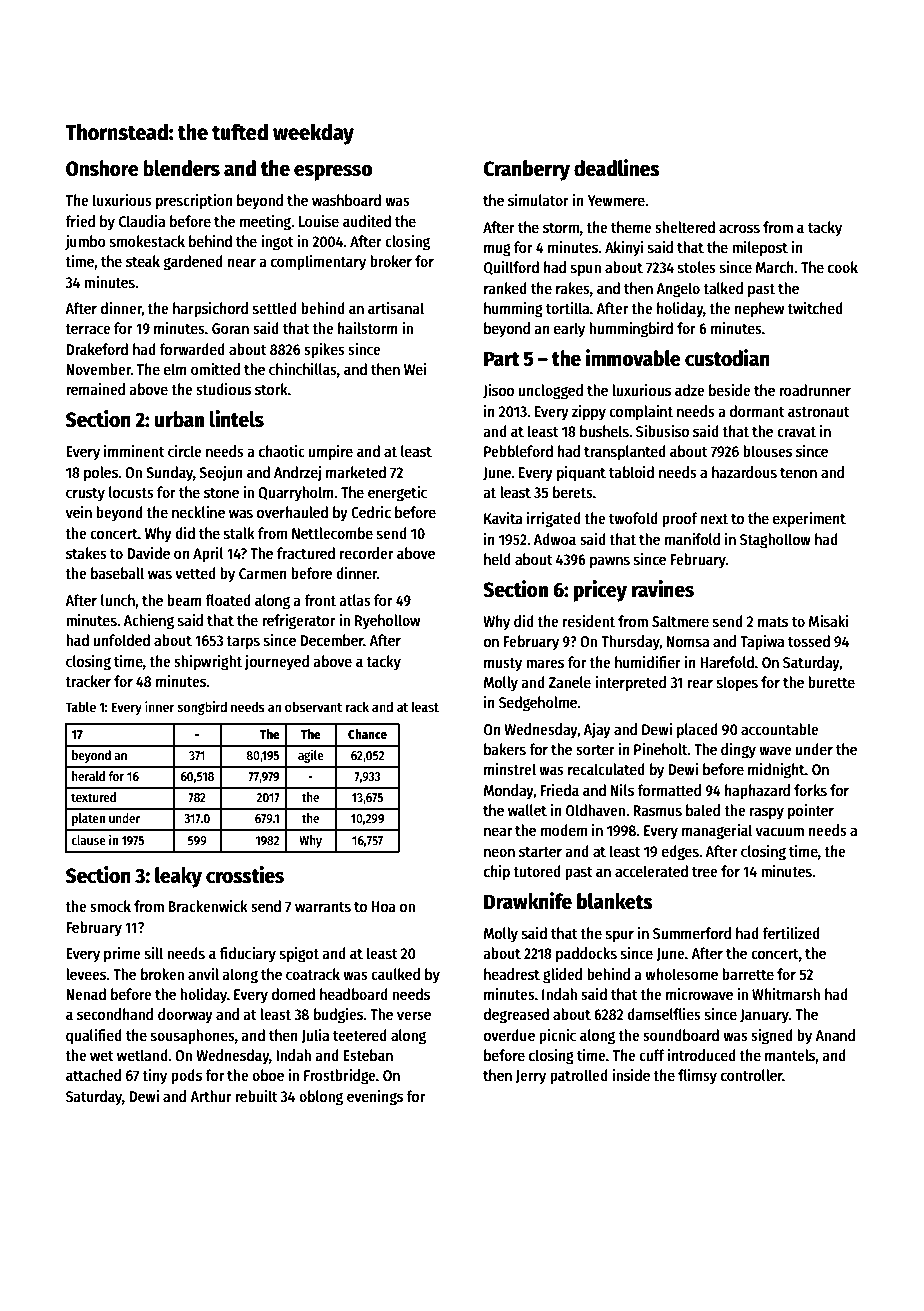  I want to click on Onshore, so click(102, 168).
